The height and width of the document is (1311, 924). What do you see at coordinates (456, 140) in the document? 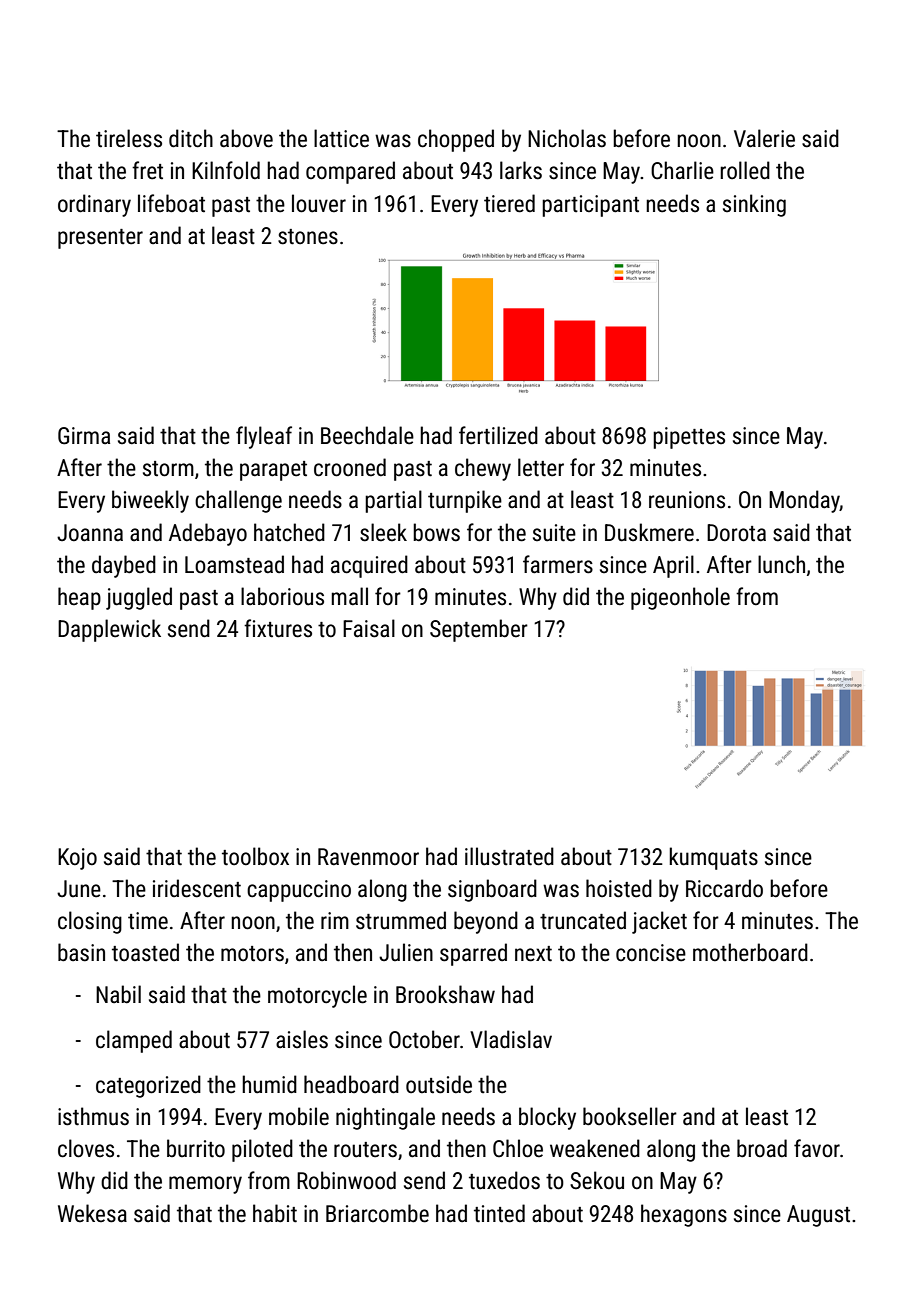
I see `chopped` at bounding box center [456, 140].
